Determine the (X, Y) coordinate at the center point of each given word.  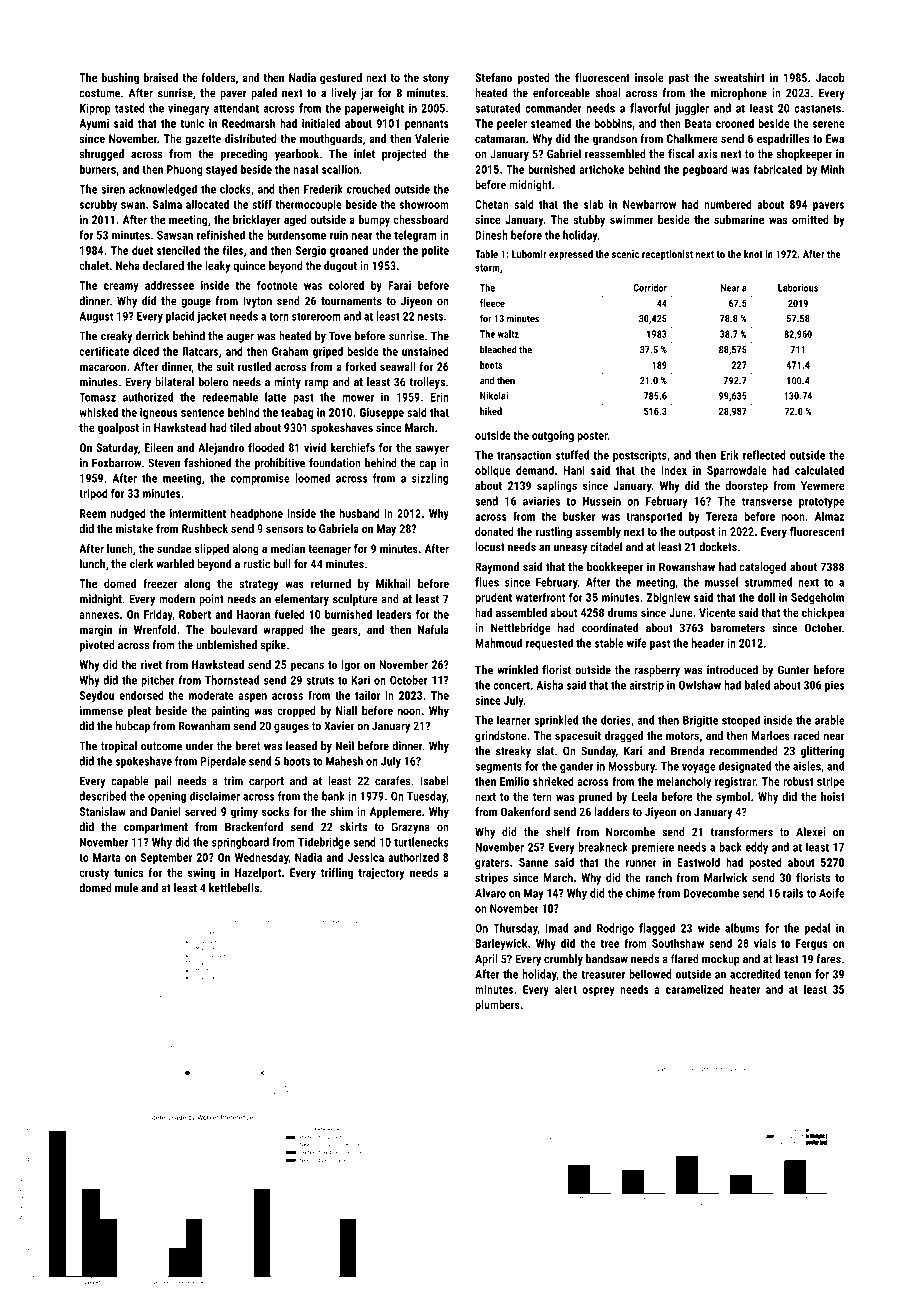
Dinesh (491, 235)
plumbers (497, 1006)
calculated (819, 470)
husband (360, 513)
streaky (513, 752)
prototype (822, 502)
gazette (203, 140)
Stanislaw (103, 811)
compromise (260, 479)
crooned (735, 123)
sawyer (432, 450)
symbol (733, 798)
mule (126, 888)
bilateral (174, 382)
